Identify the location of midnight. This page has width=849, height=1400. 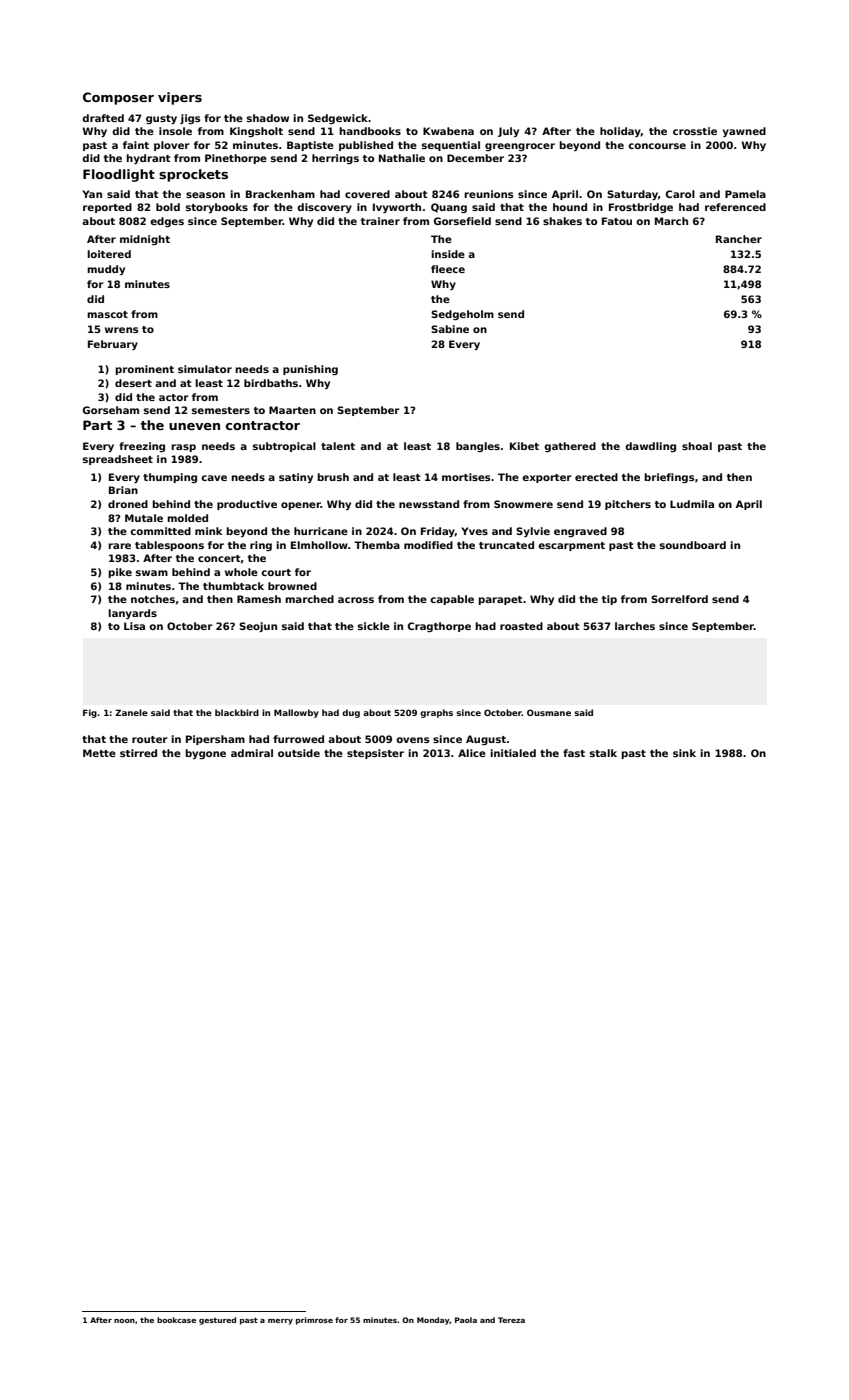
(145, 240).
